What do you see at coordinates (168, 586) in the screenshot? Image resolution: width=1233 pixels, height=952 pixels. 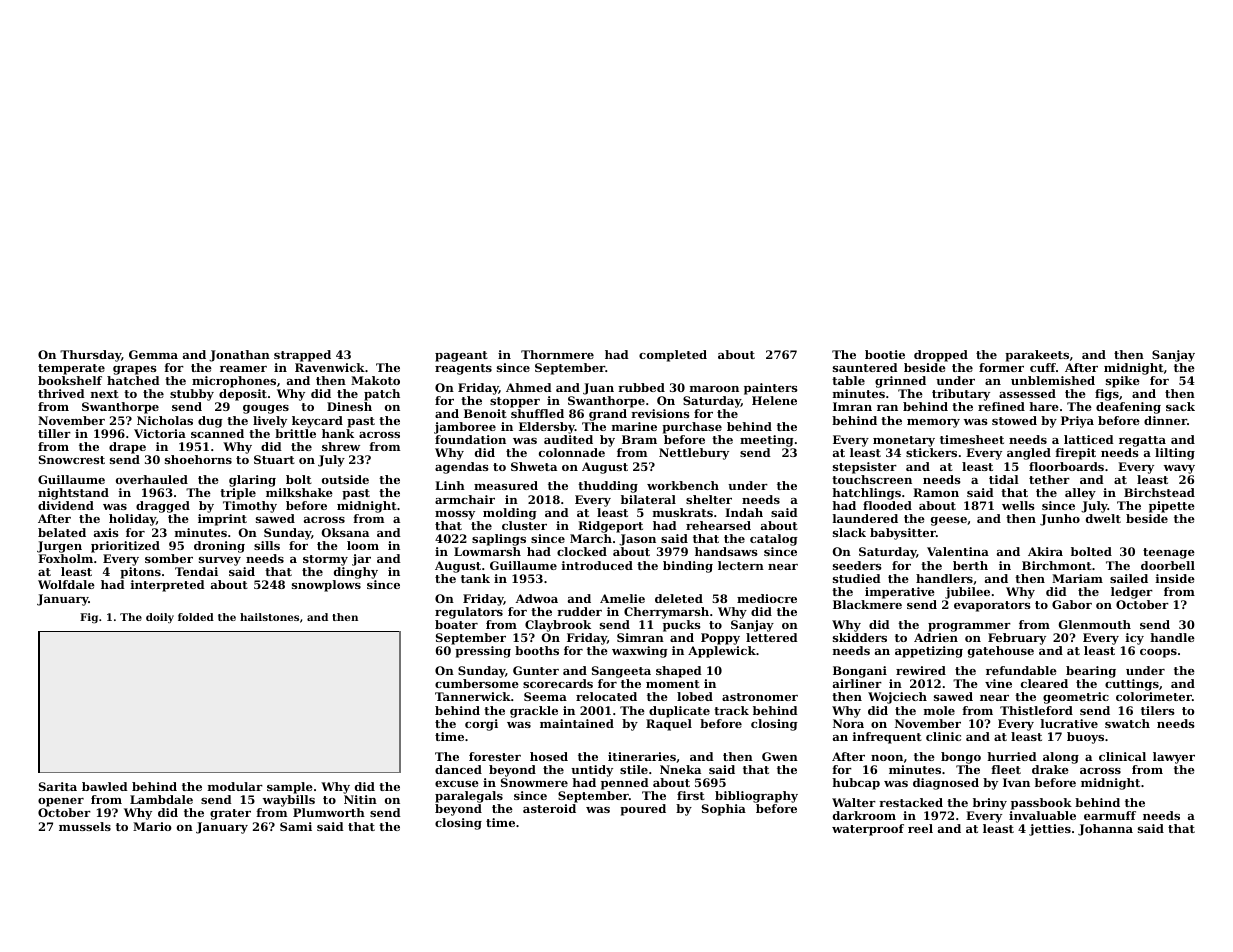 I see `interpreted` at bounding box center [168, 586].
